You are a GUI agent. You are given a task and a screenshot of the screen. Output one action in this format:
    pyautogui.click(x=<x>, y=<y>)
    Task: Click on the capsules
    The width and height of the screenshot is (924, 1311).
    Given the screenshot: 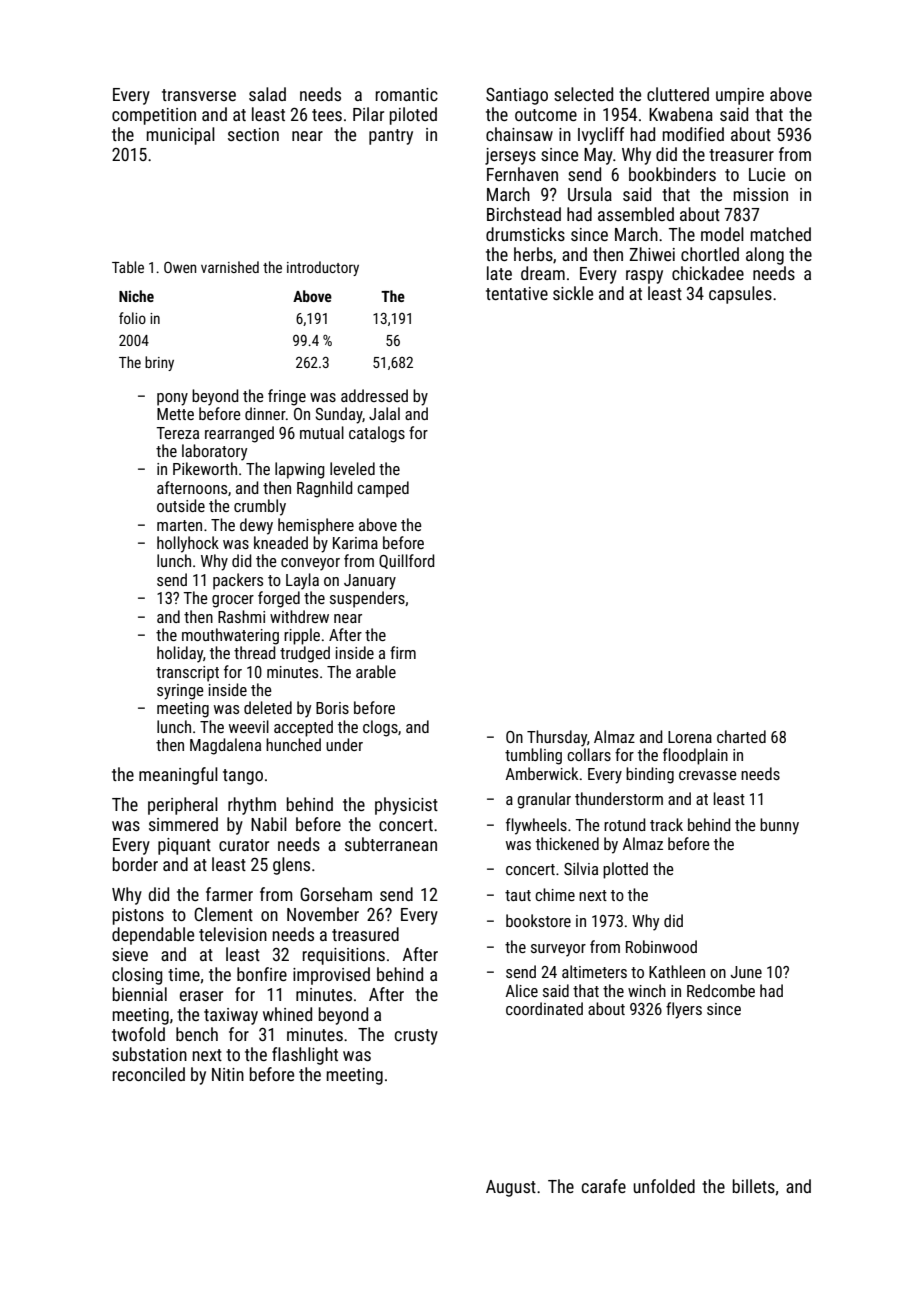 What is the action you would take?
    pyautogui.click(x=740, y=295)
